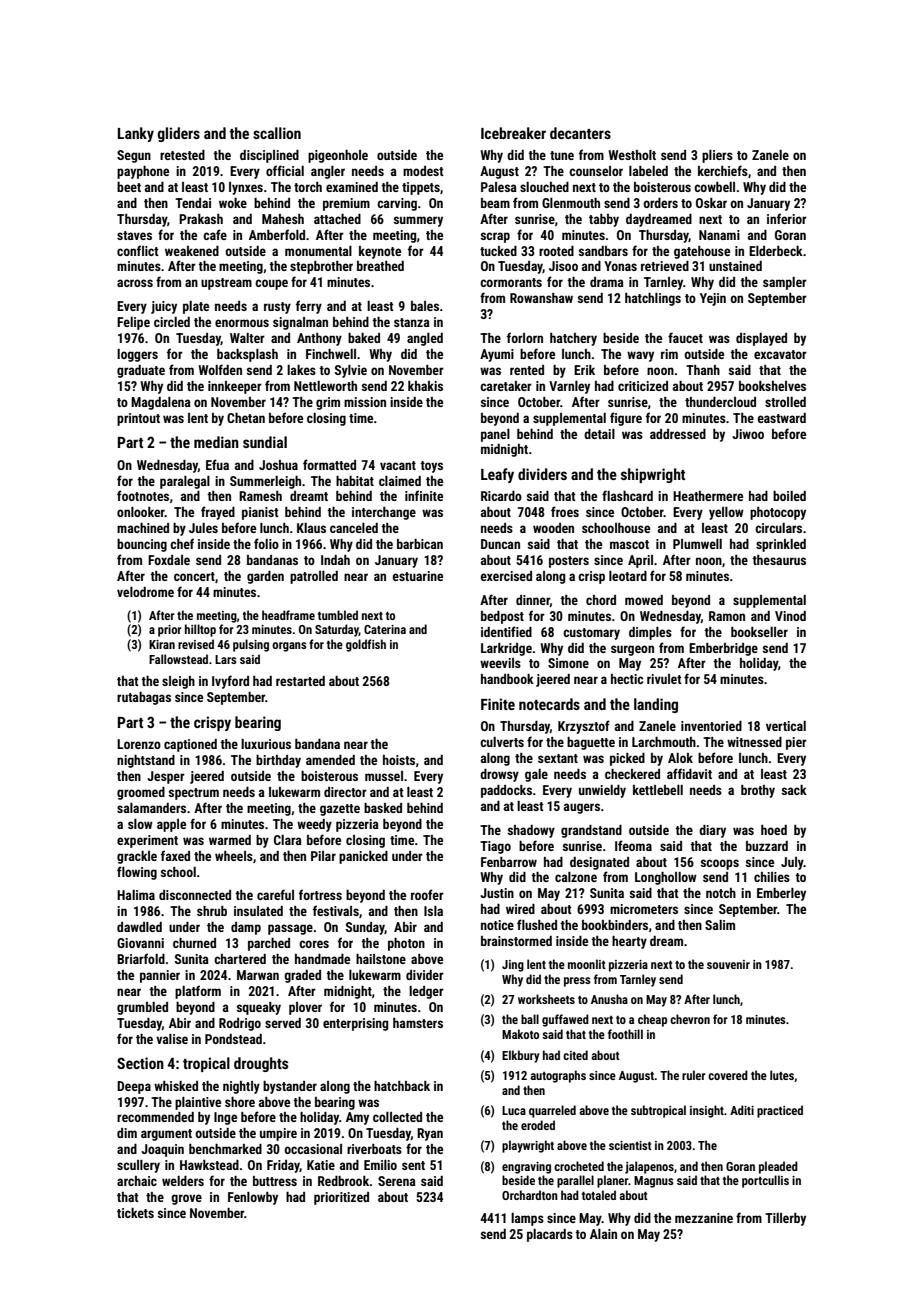  I want to click on orders, so click(660, 203).
